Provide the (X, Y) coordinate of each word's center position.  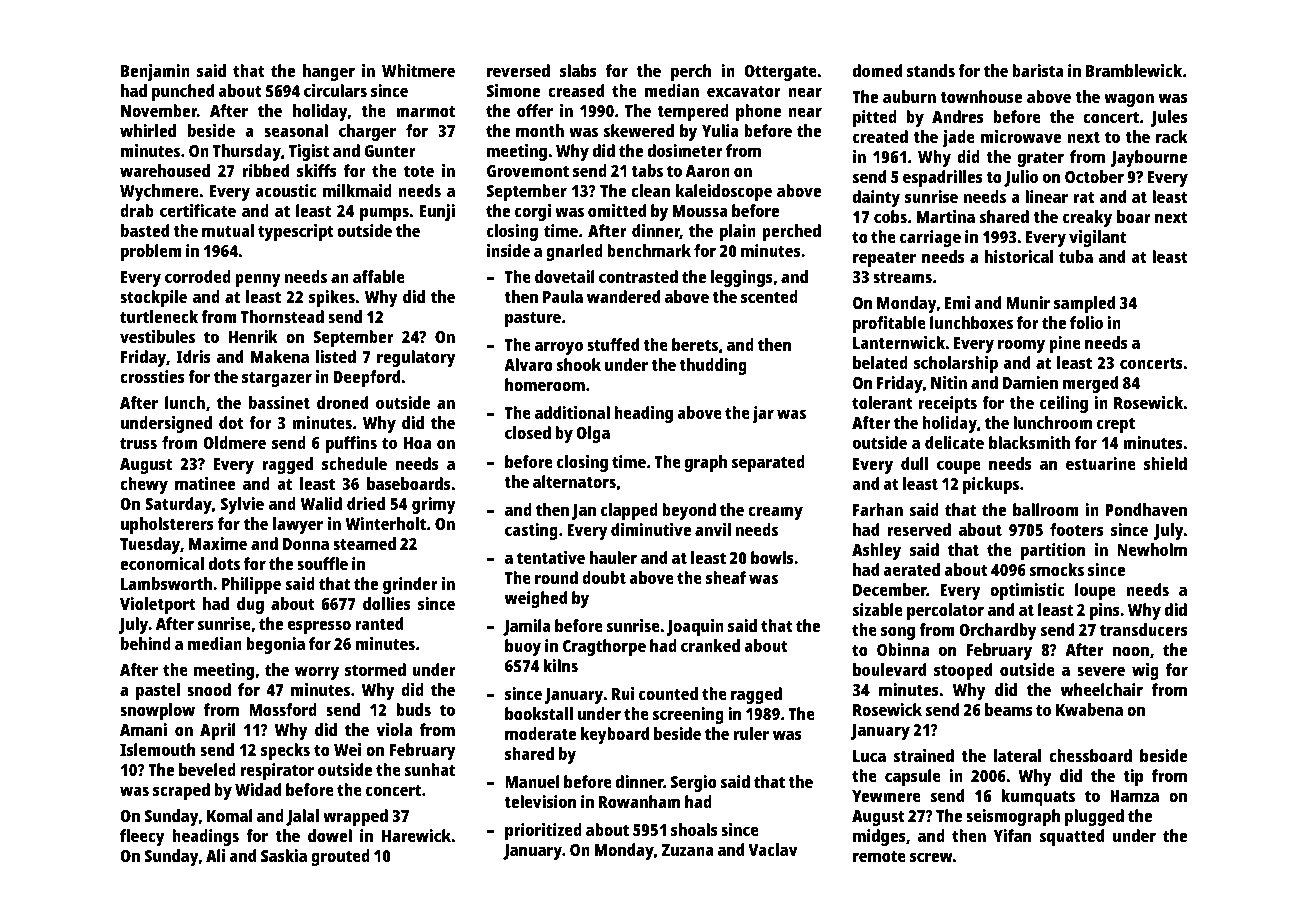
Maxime (218, 543)
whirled (148, 130)
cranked (710, 645)
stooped (963, 671)
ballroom (1046, 509)
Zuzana (688, 850)
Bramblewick (1134, 70)
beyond (689, 511)
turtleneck (159, 316)
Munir (1028, 302)
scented (769, 296)
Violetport (158, 605)
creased (576, 90)
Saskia (284, 855)
